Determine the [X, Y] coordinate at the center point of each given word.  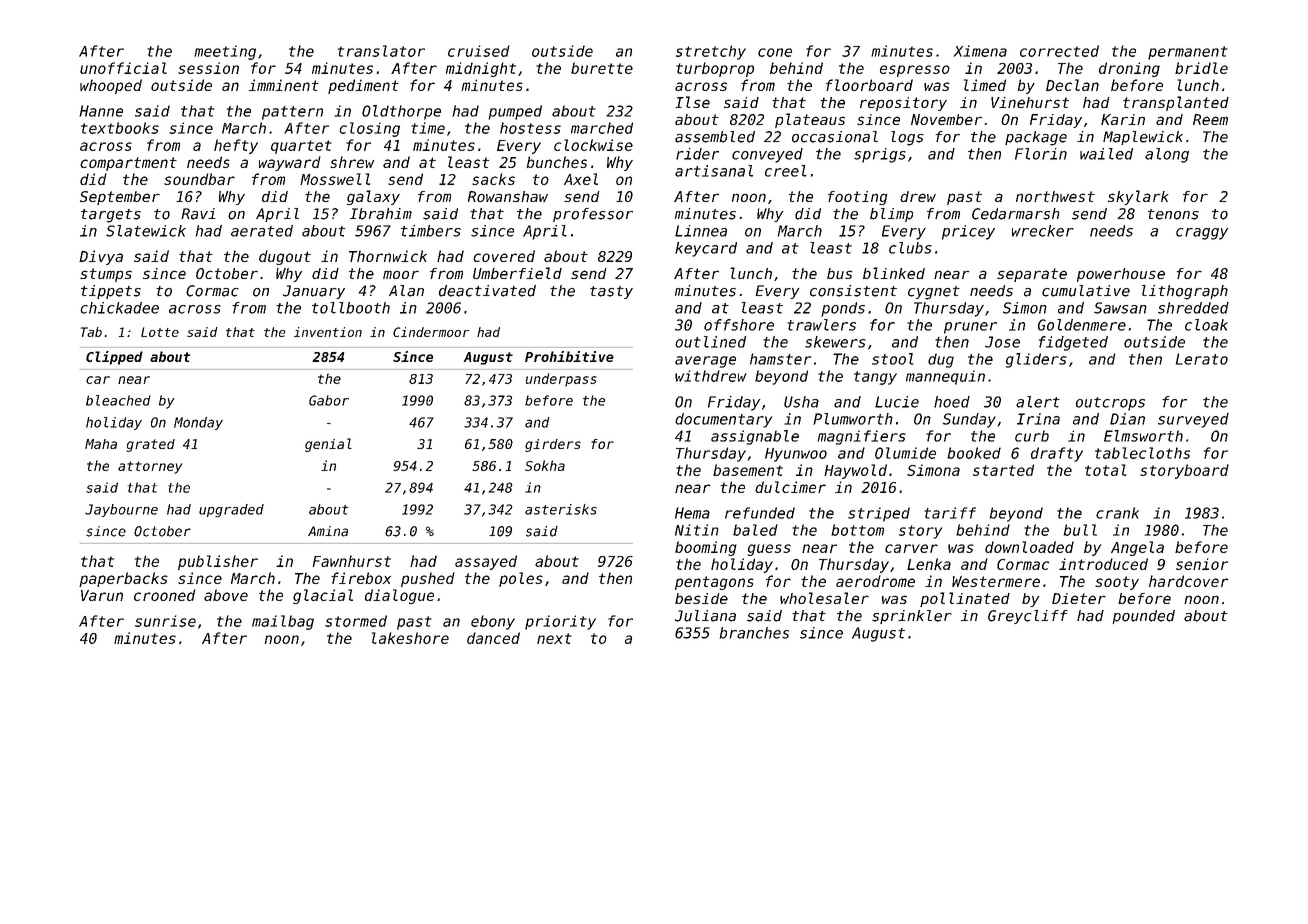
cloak [1206, 325]
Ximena [980, 51]
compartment [128, 164]
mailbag [283, 622]
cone [775, 52]
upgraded [231, 511]
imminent [284, 85]
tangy [875, 378]
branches [754, 633]
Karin [1123, 119]
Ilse [692, 102]
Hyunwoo [796, 455]
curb [1032, 436]
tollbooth [351, 308]
